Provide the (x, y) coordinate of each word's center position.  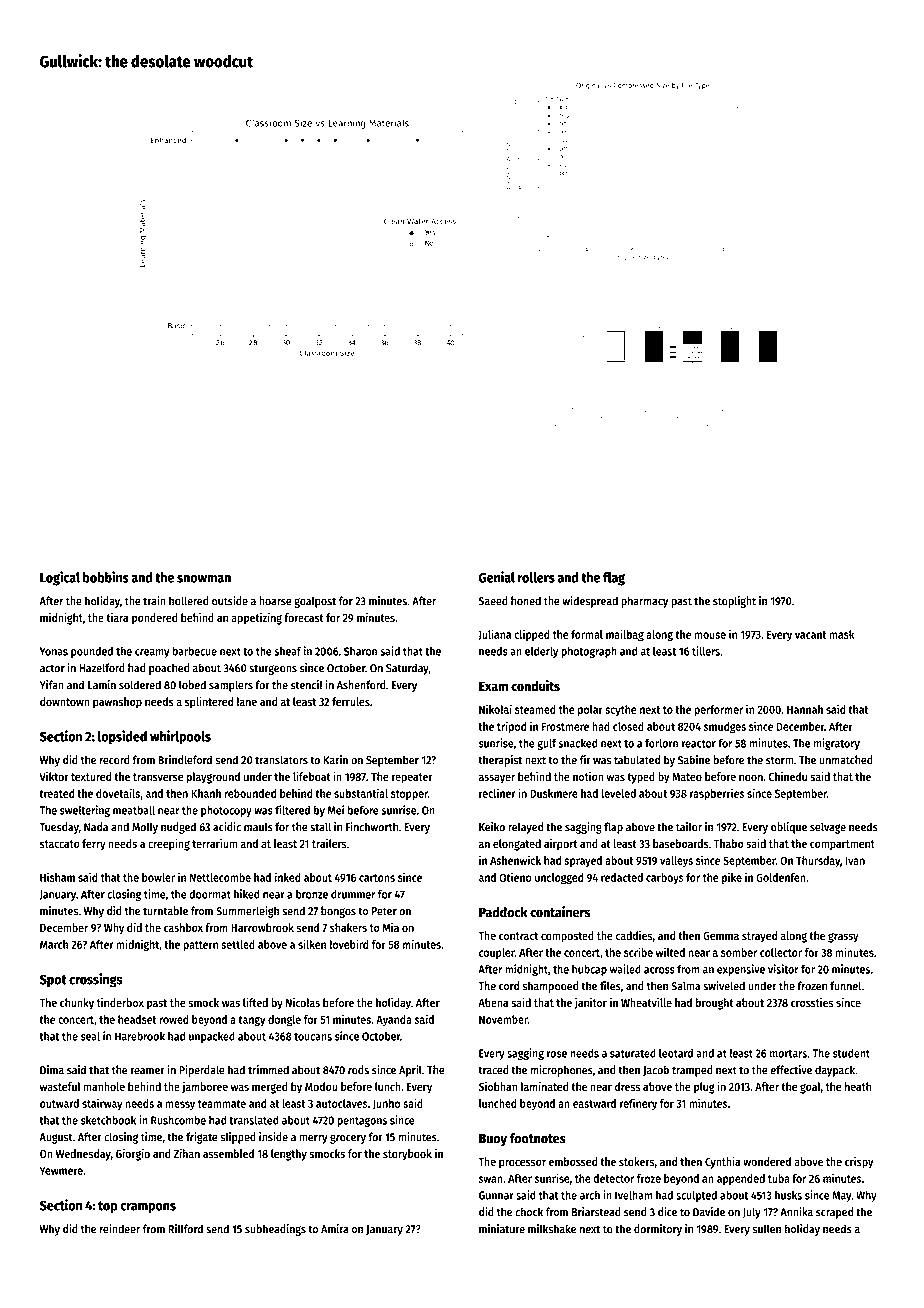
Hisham (57, 877)
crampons (148, 1208)
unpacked (212, 1037)
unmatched (846, 760)
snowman (204, 579)
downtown (65, 701)
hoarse (275, 601)
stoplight (734, 602)
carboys (665, 878)
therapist (500, 761)
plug (704, 1088)
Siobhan (498, 1086)
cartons (377, 878)
